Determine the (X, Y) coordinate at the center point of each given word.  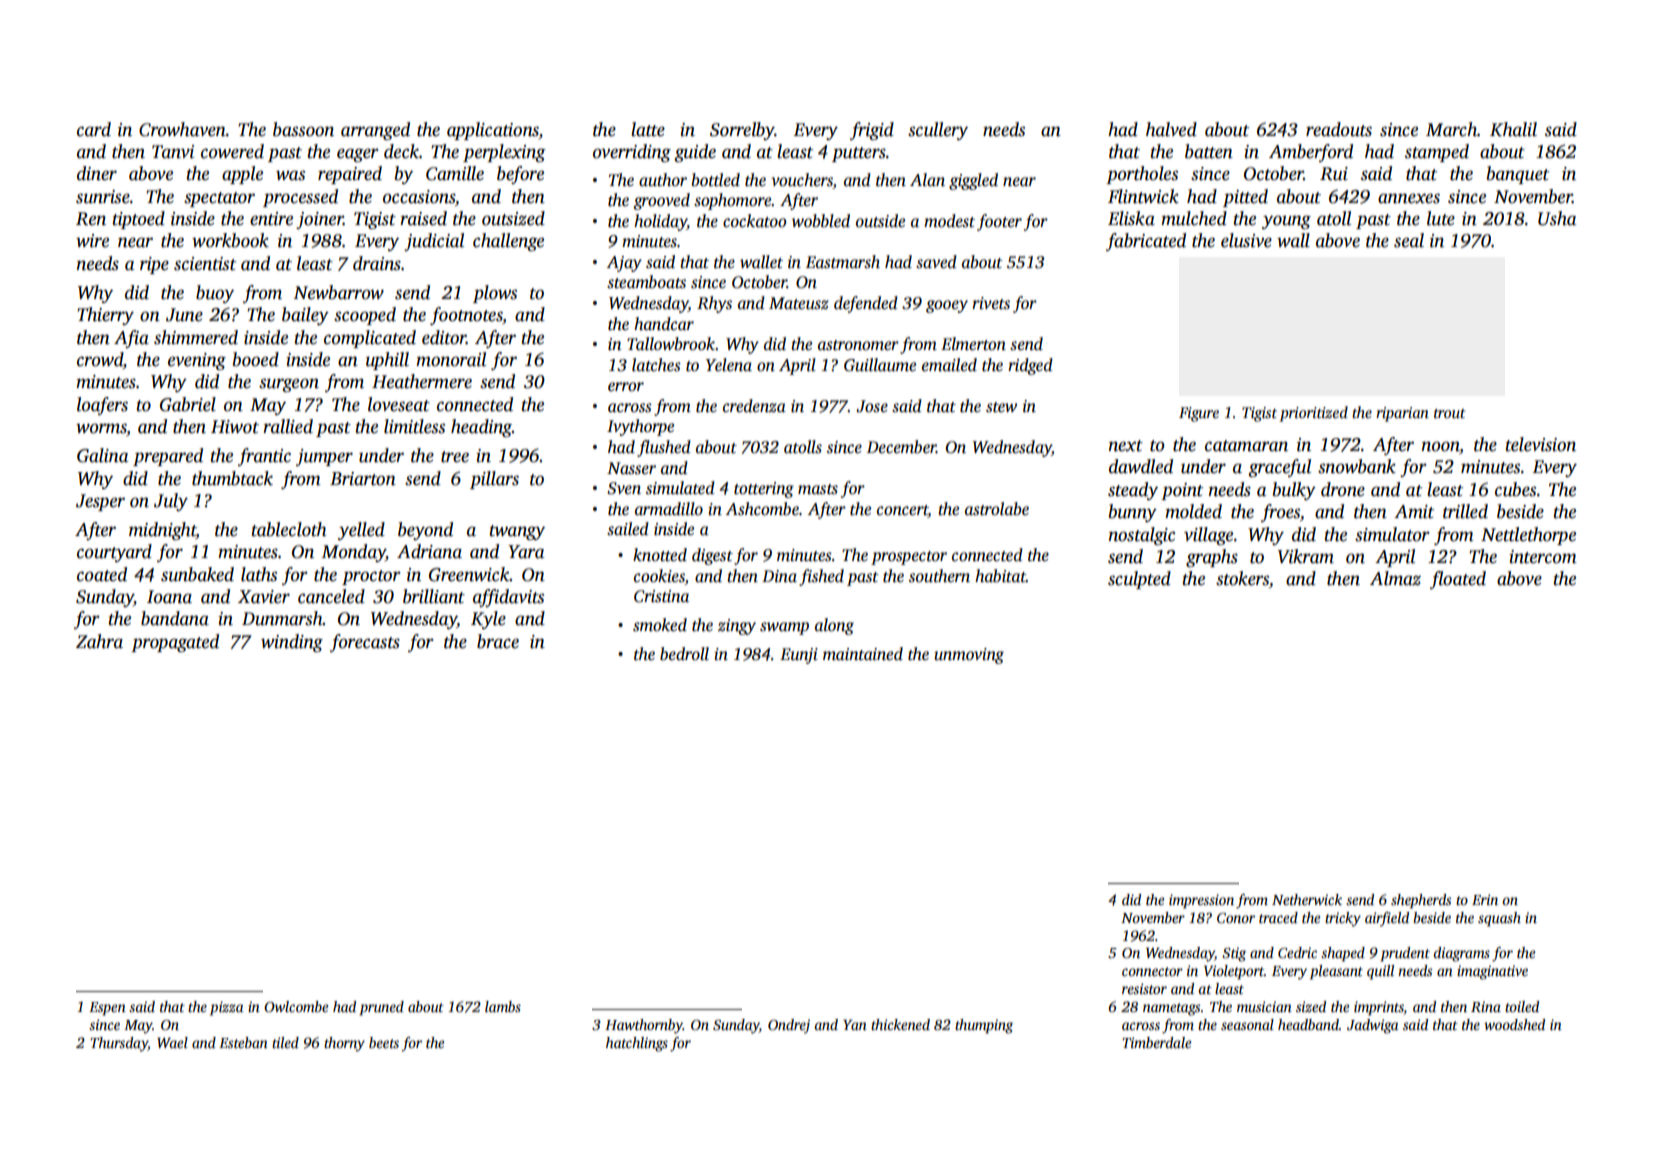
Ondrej (789, 1026)
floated (1458, 580)
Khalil (1513, 129)
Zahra (99, 641)
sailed (628, 529)
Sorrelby (742, 131)
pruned (381, 1008)
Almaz (1395, 578)
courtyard (114, 553)
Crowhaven (182, 129)
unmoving (969, 656)
